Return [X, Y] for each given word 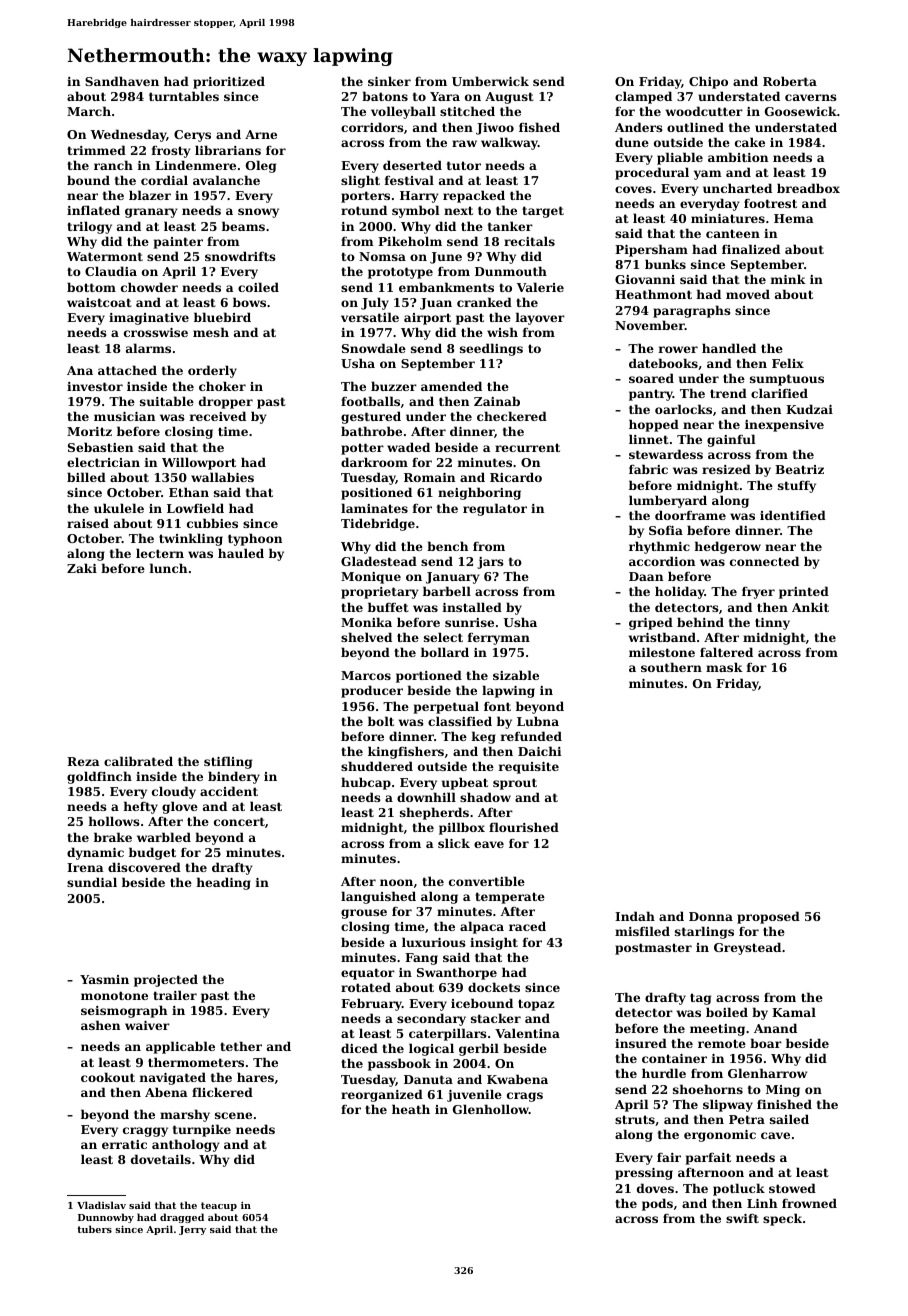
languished [378, 897]
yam [708, 175]
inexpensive [784, 426]
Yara [445, 96]
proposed [768, 917]
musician [124, 416]
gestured [371, 417]
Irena [85, 867]
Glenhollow [491, 1109]
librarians [228, 150]
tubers [94, 1229]
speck [782, 1219]
